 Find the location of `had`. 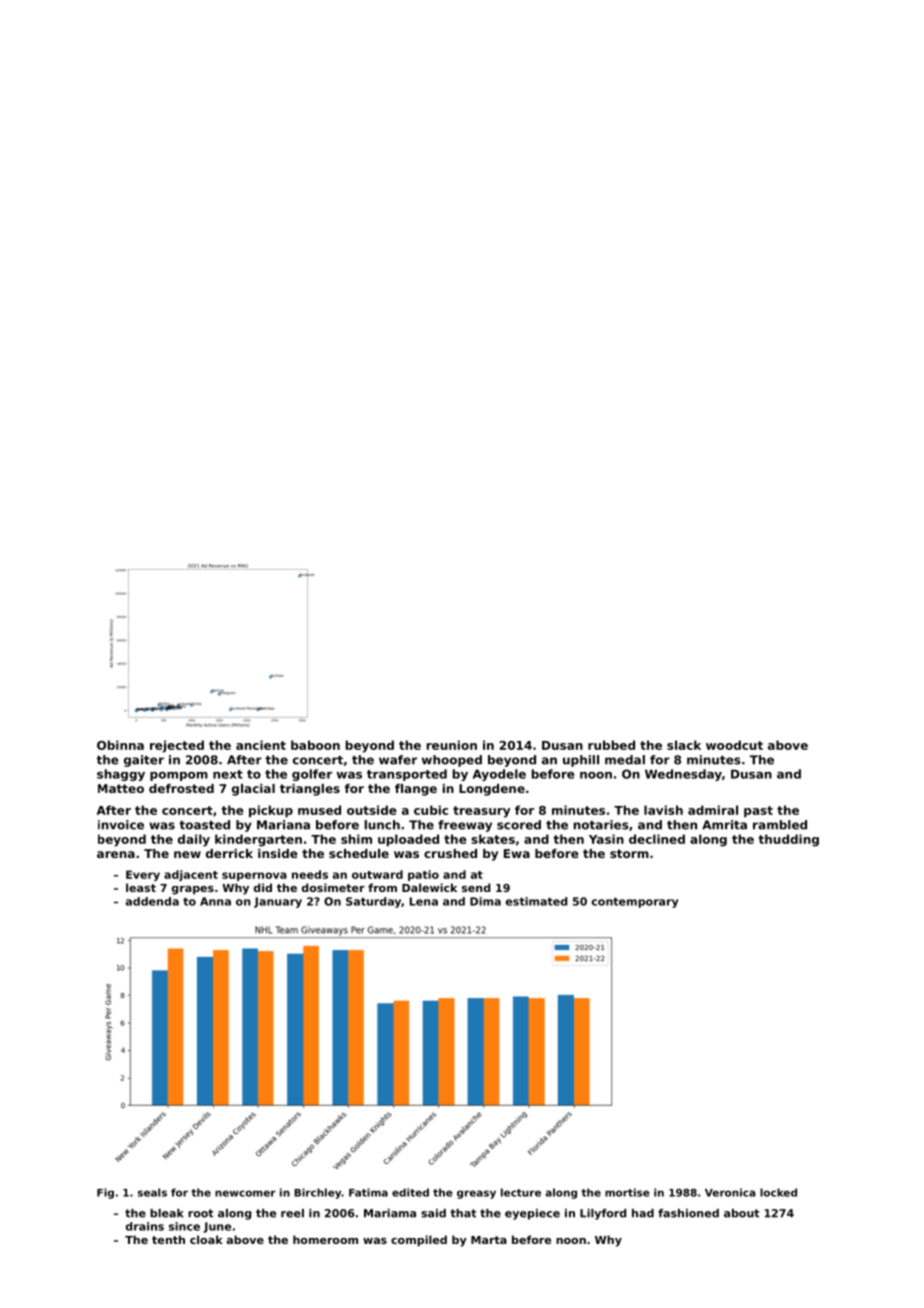

had is located at coordinates (643, 1213).
